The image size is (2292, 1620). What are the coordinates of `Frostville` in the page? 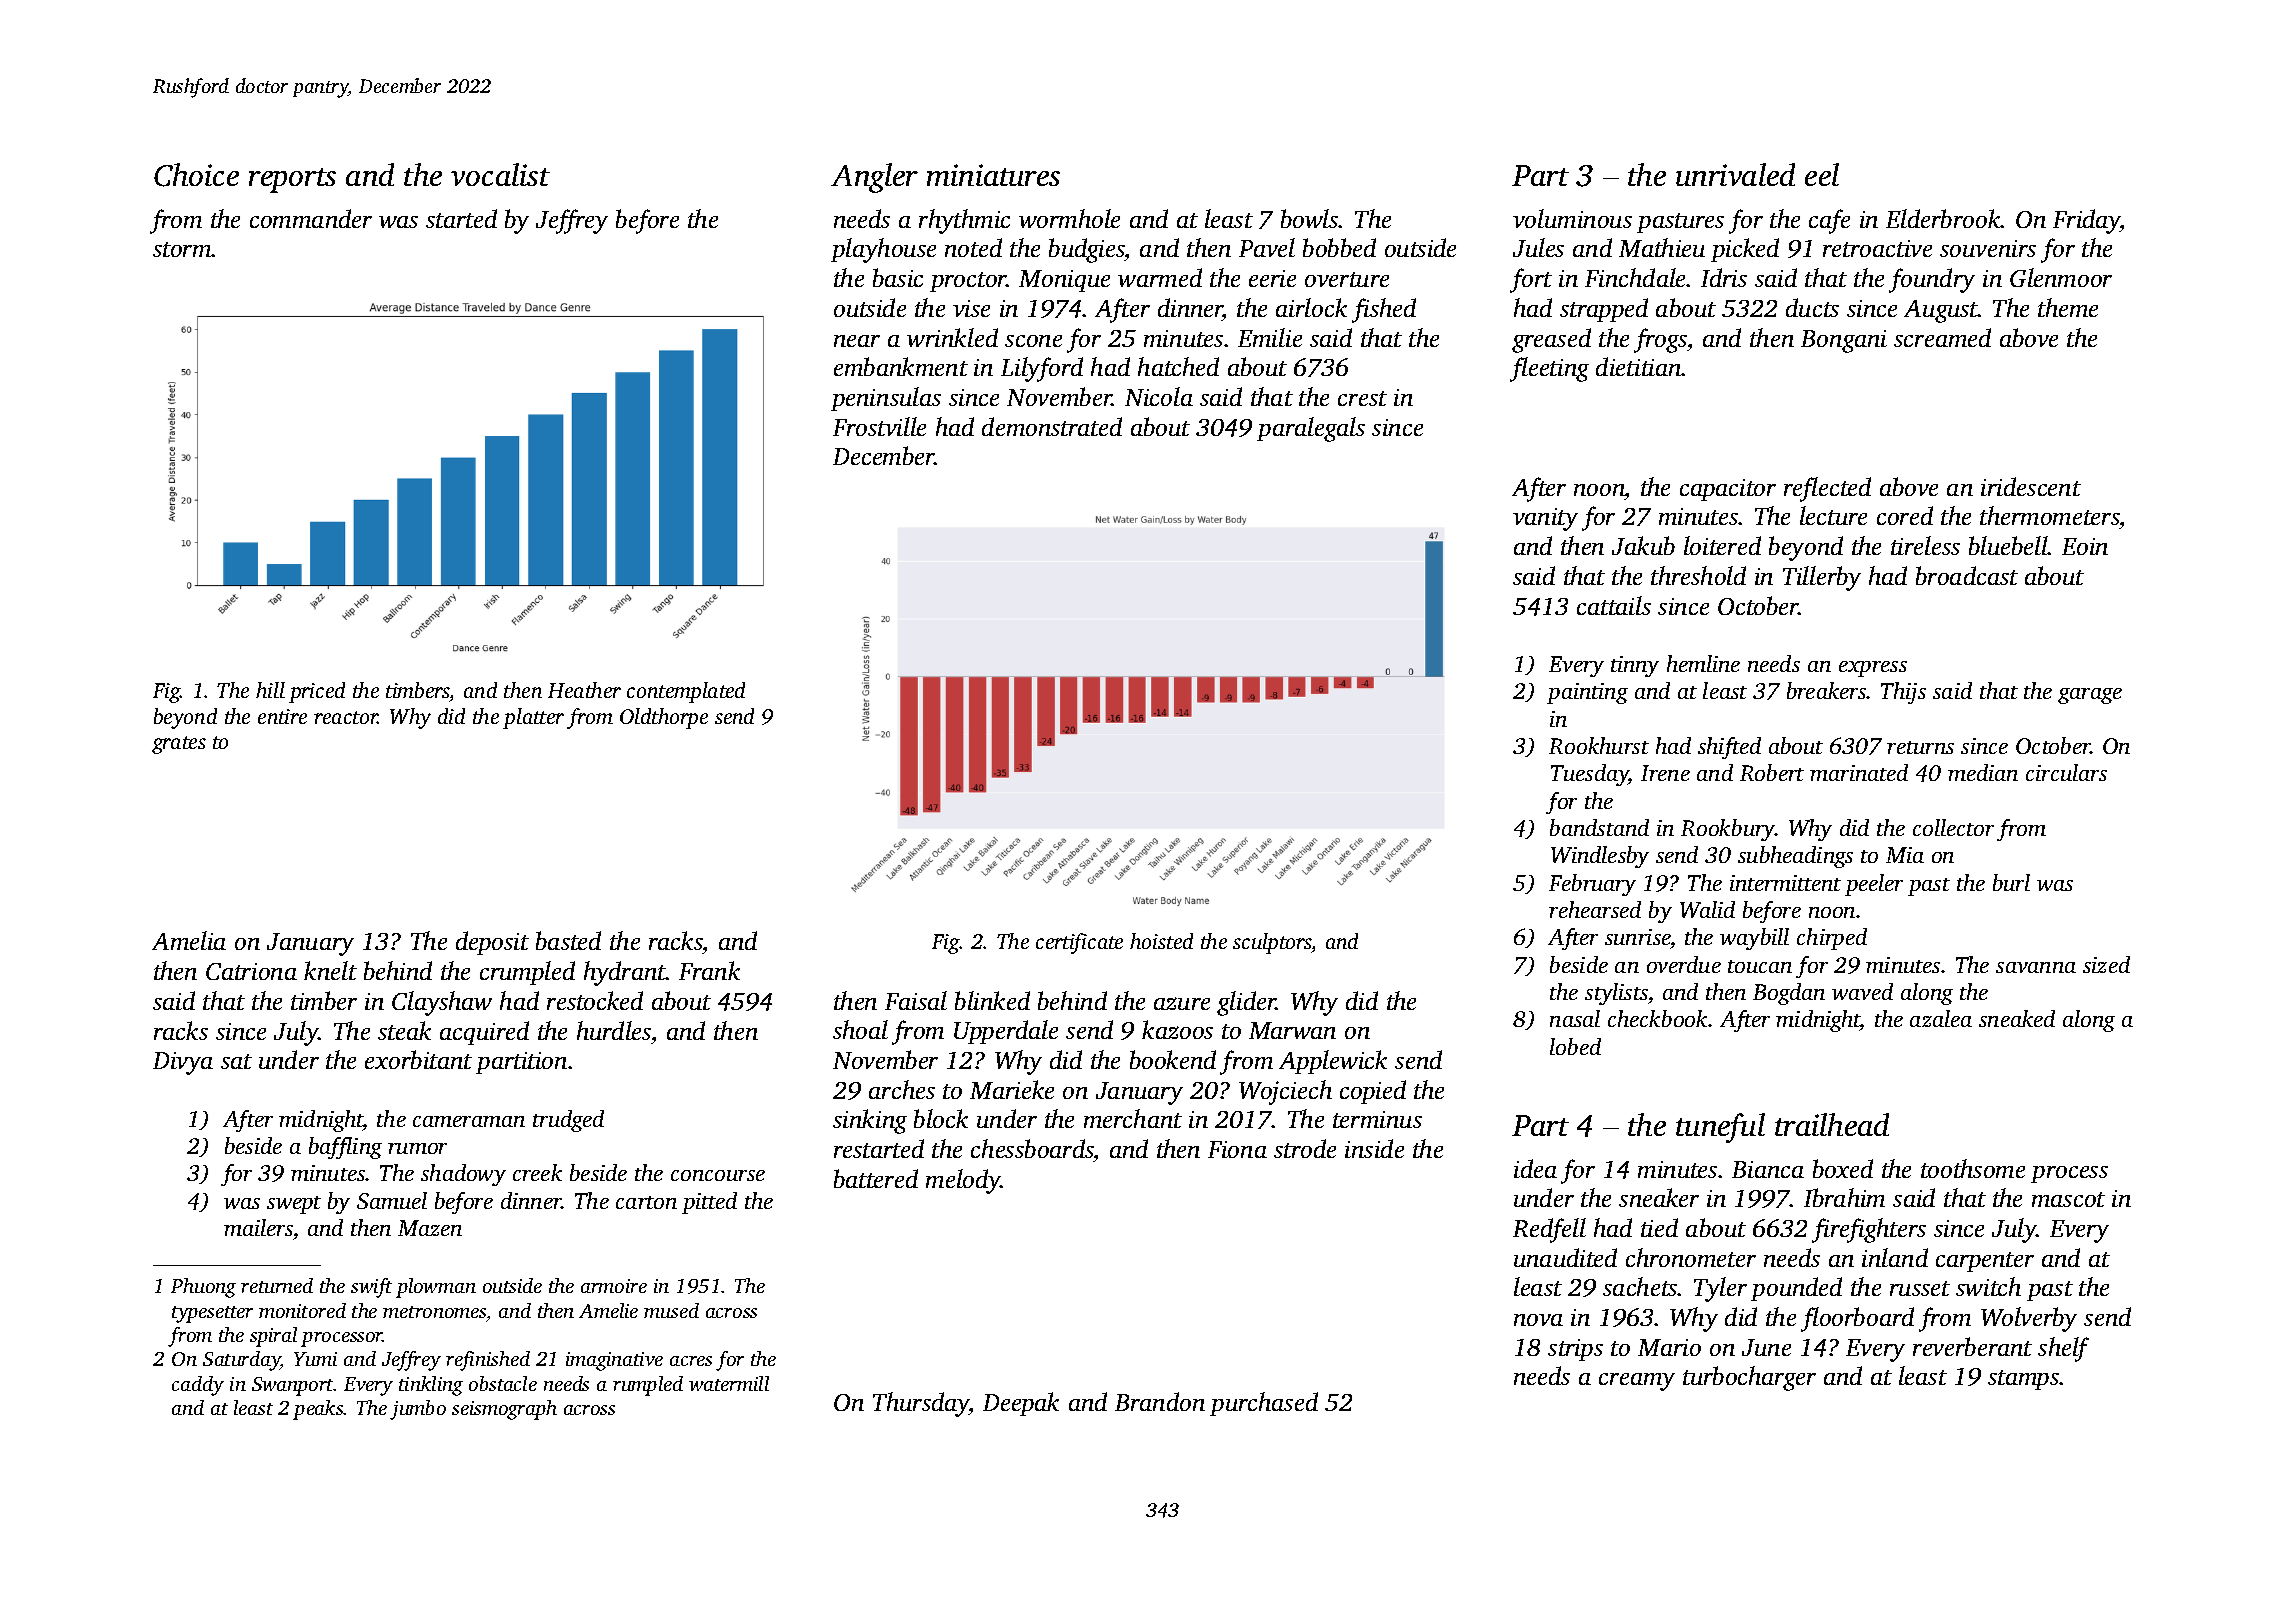 It's located at (879, 426).
